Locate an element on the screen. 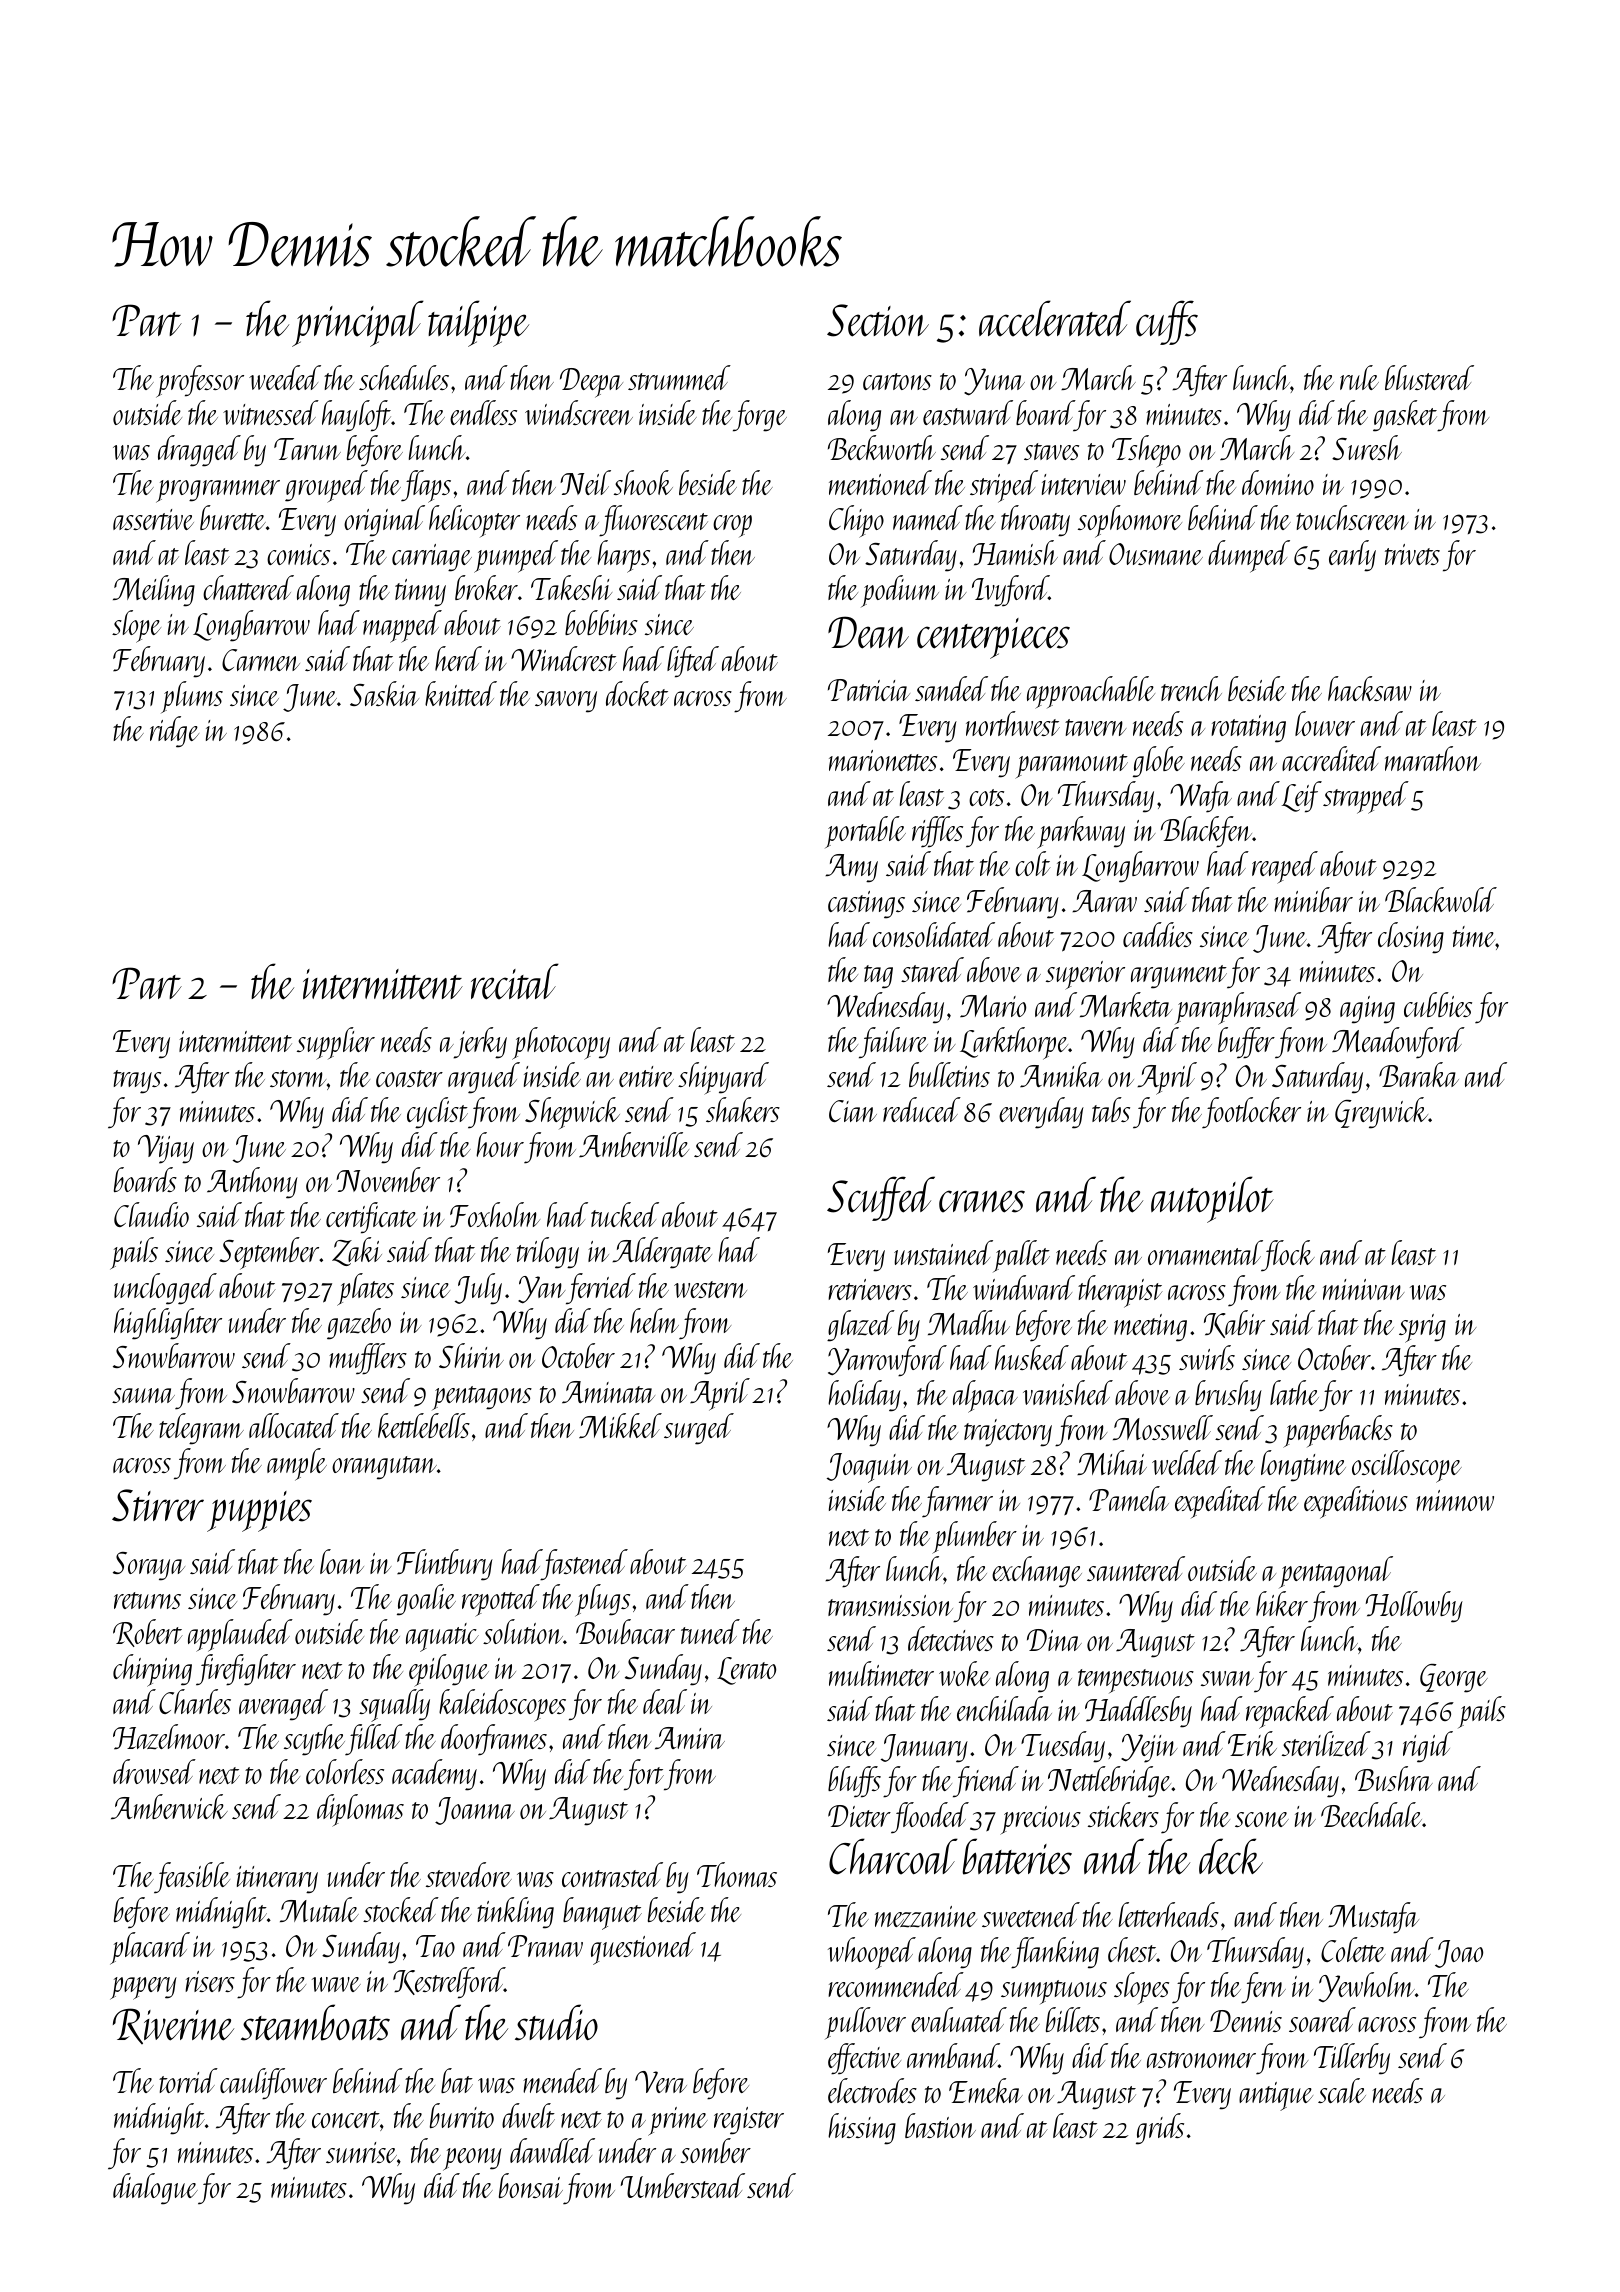 This screenshot has height=2292, width=1620. shipyard is located at coordinates (723, 1078).
